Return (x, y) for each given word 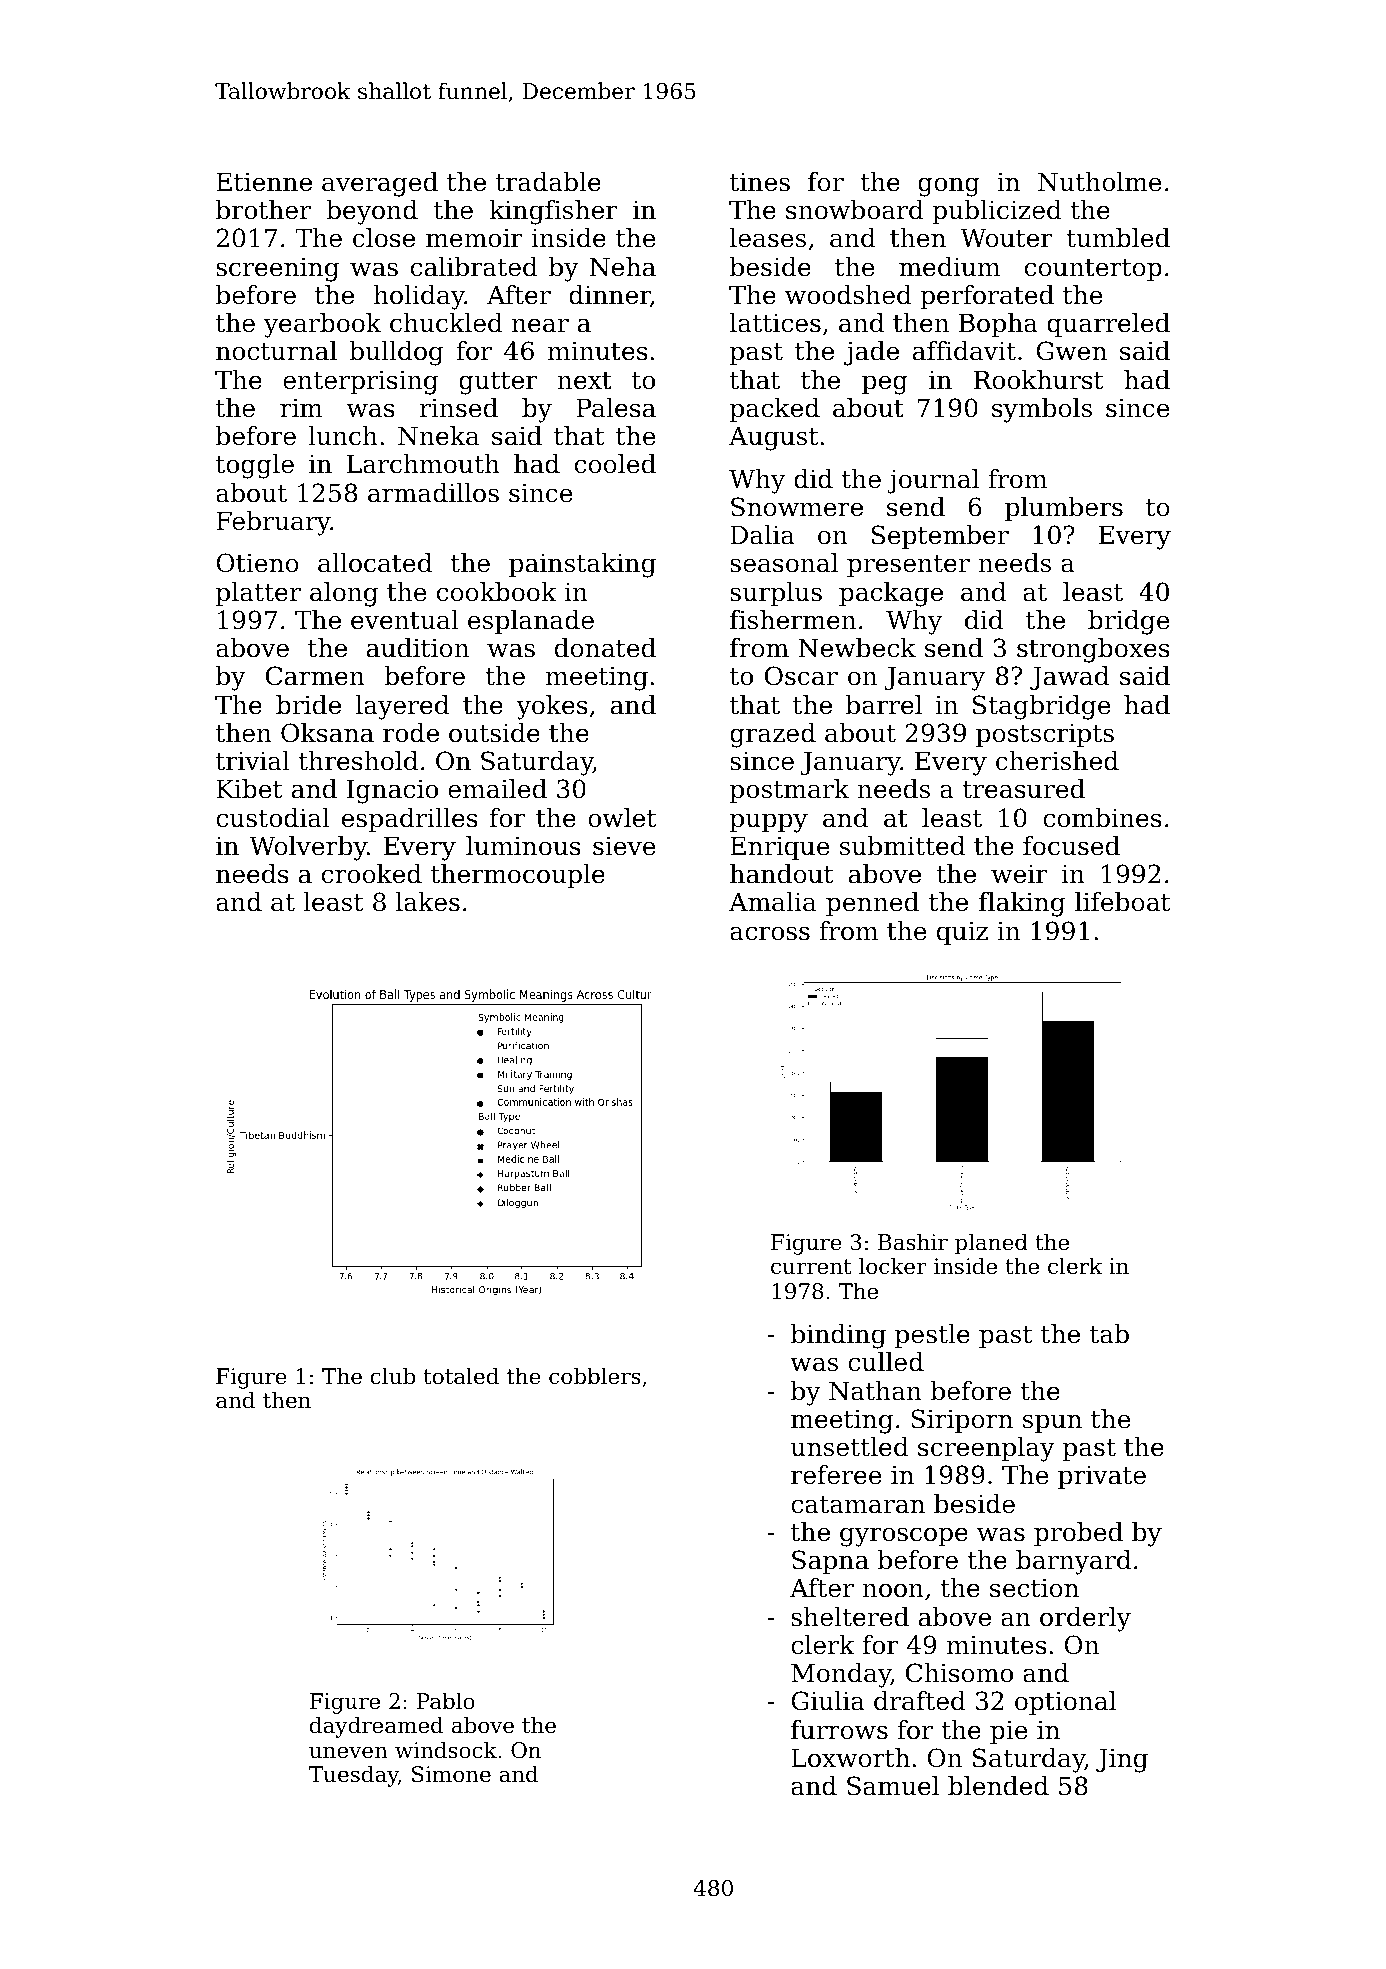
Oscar (801, 676)
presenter (908, 566)
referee (836, 1475)
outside (494, 733)
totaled (461, 1376)
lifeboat (1122, 902)
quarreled (1108, 325)
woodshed (848, 295)
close (384, 238)
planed (991, 1244)
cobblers (595, 1376)
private (1102, 1477)
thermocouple (518, 876)
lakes (428, 902)
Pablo (446, 1701)
